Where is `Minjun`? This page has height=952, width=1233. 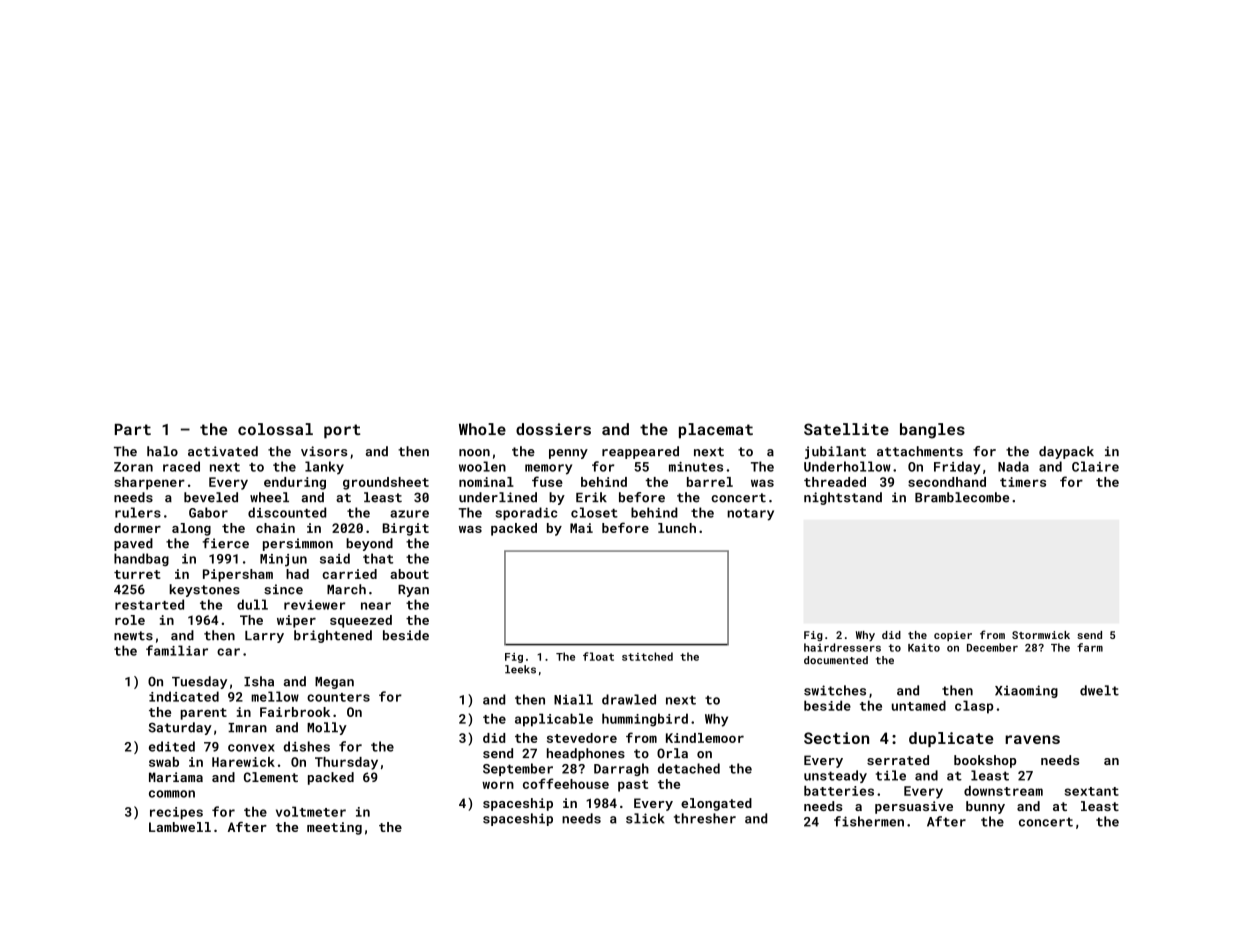
Minjun is located at coordinates (283, 560).
